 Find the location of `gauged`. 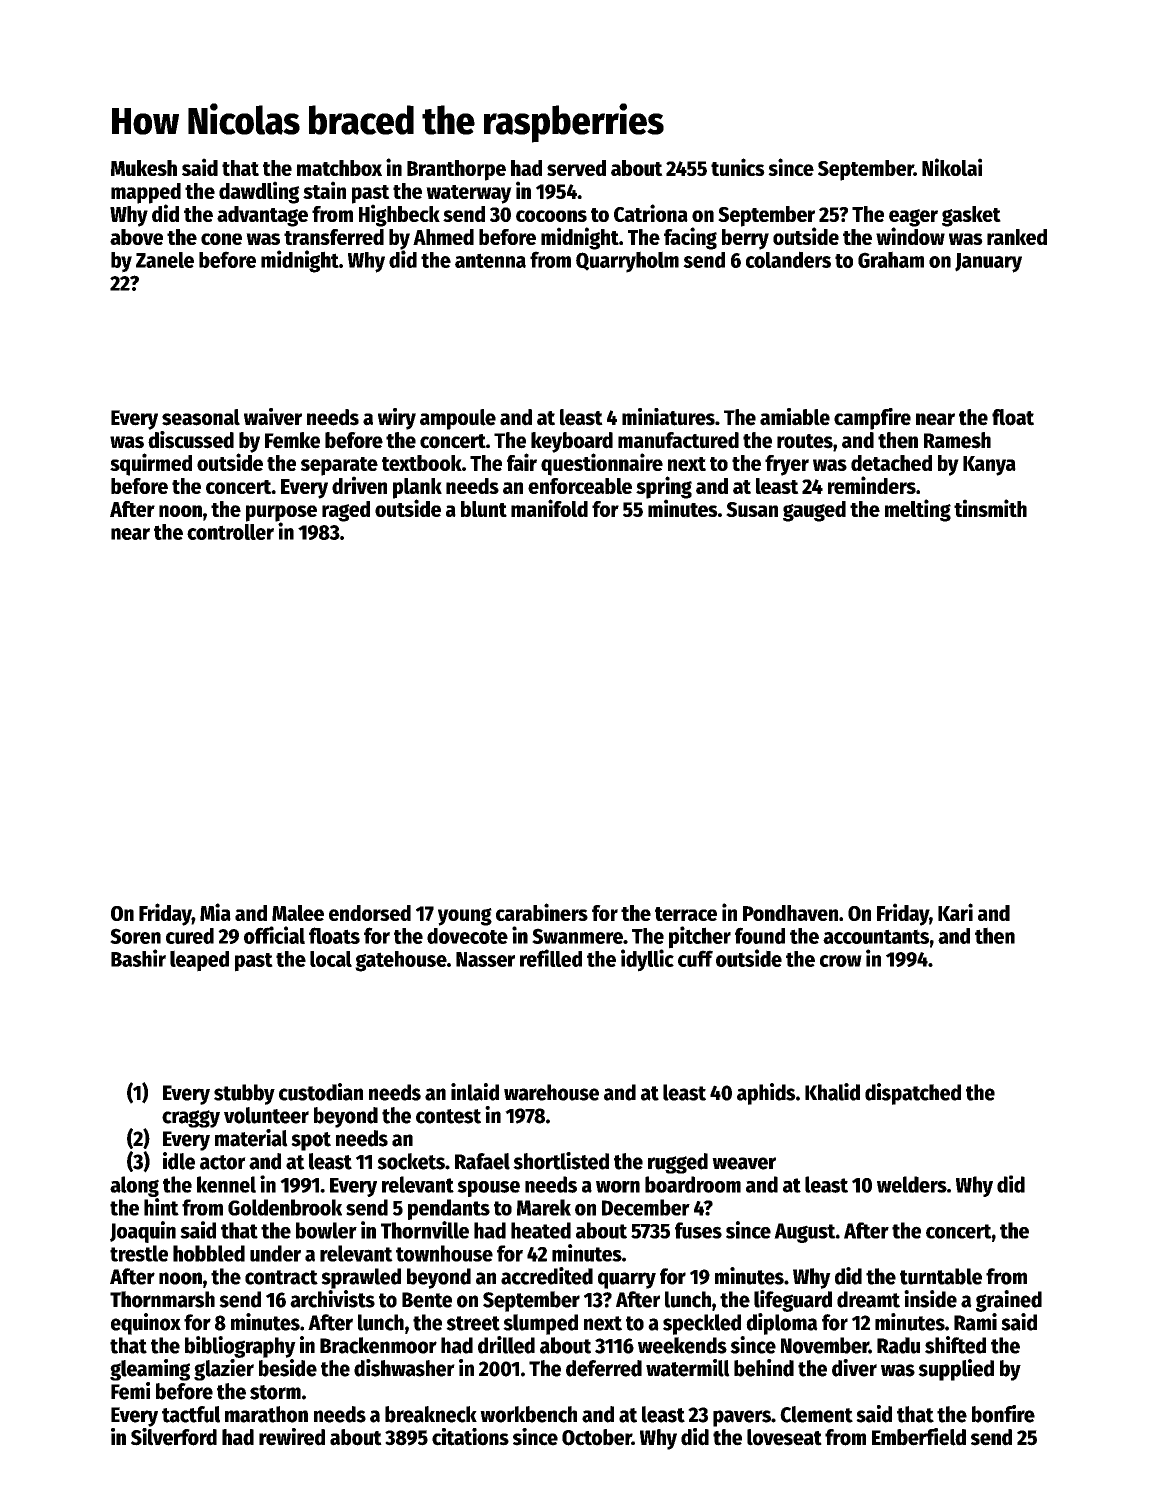

gauged is located at coordinates (814, 511).
